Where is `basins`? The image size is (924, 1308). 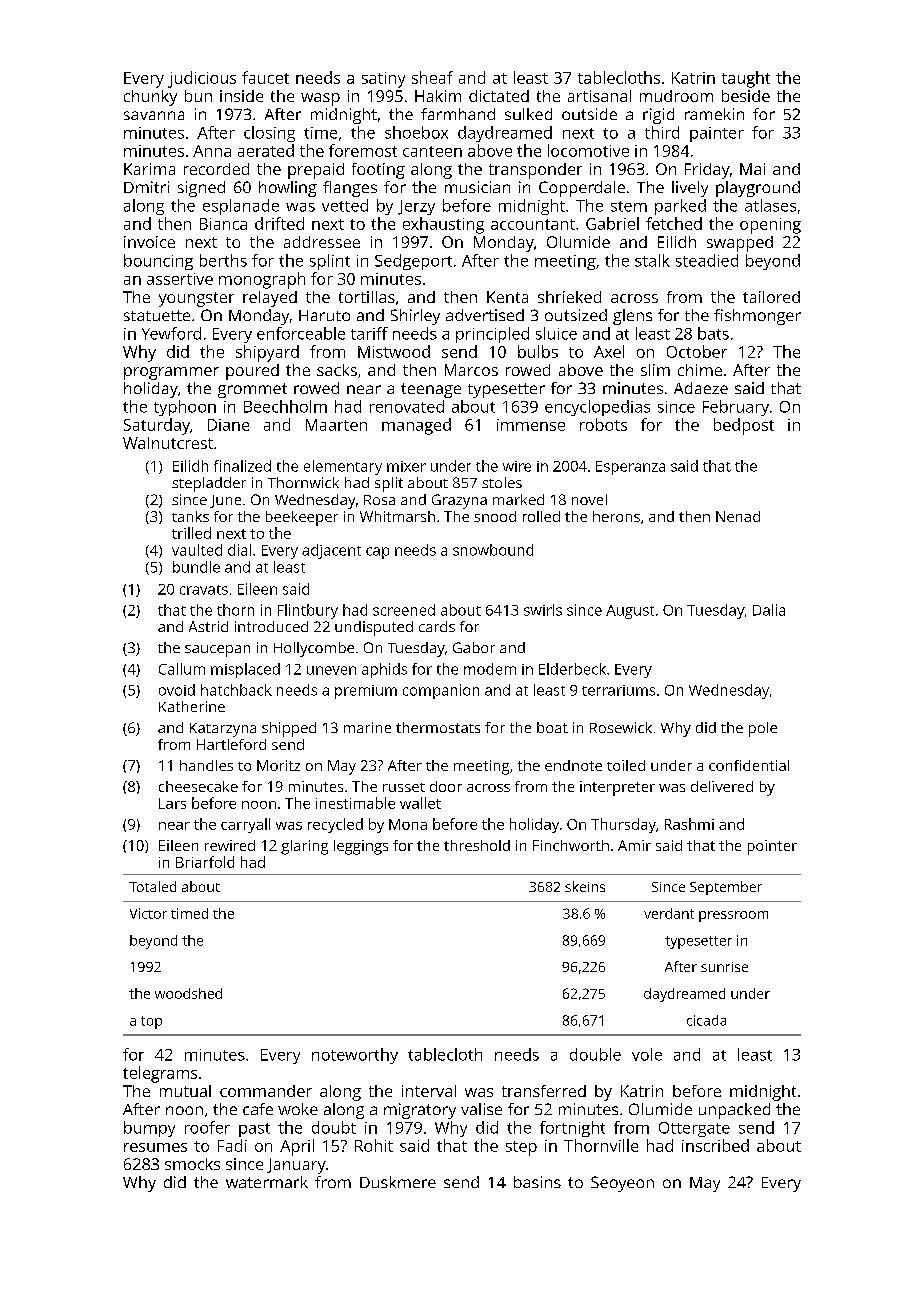
basins is located at coordinates (537, 1182).
